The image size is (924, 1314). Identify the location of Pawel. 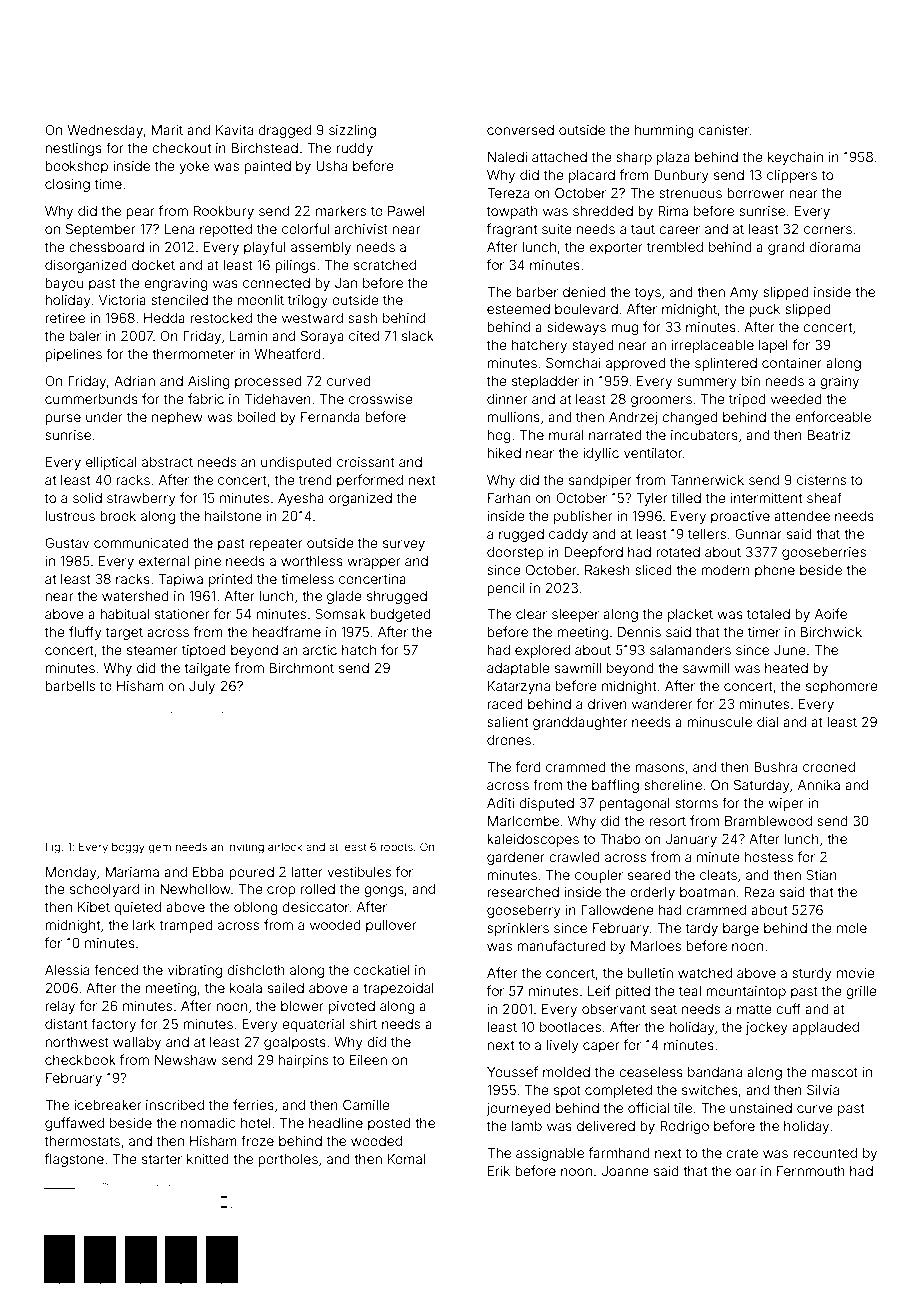
(406, 211).
